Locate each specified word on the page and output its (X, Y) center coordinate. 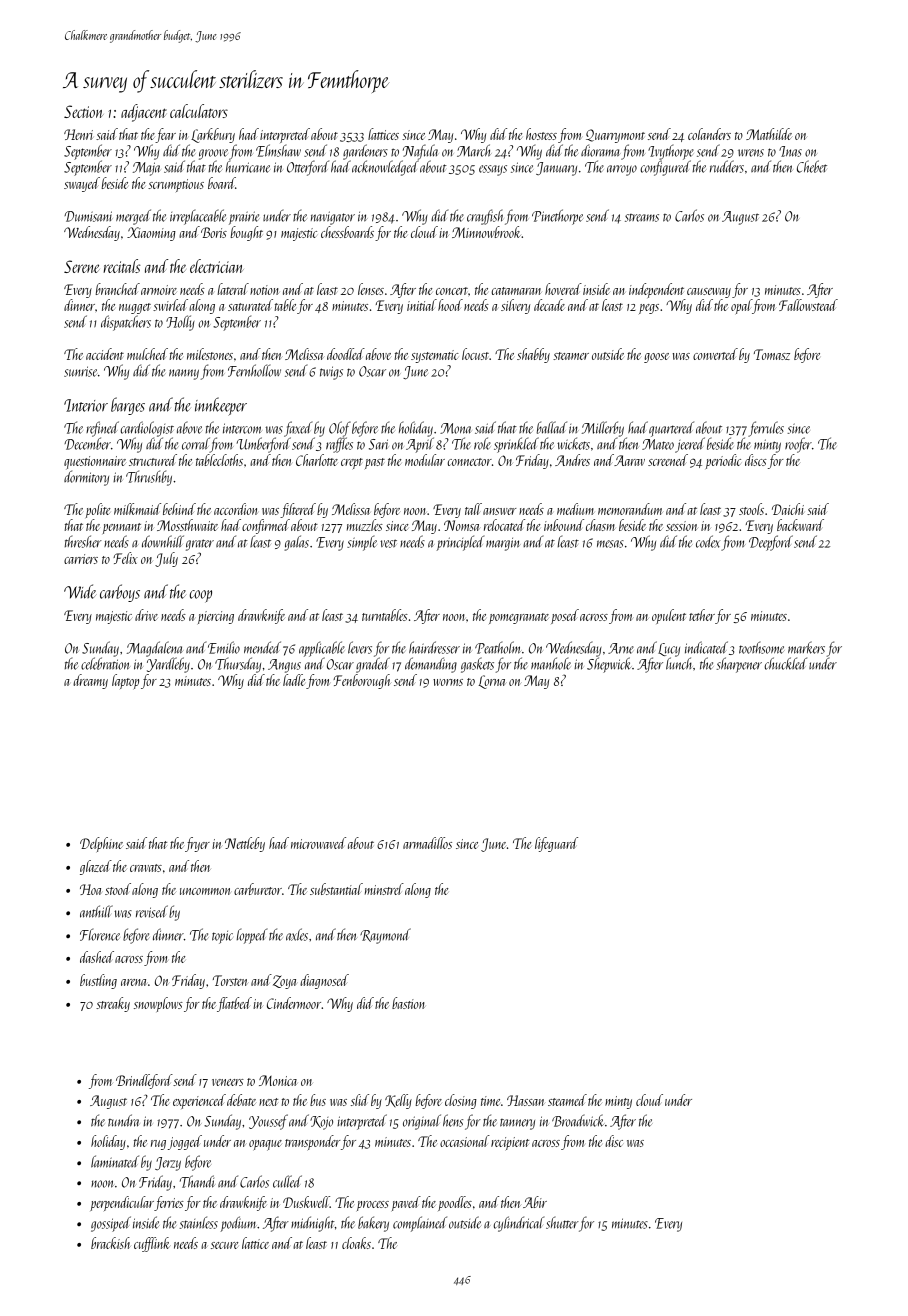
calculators (199, 111)
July (166, 559)
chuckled (786, 663)
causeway (709, 293)
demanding (431, 665)
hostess (541, 134)
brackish (111, 1243)
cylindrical (519, 1224)
